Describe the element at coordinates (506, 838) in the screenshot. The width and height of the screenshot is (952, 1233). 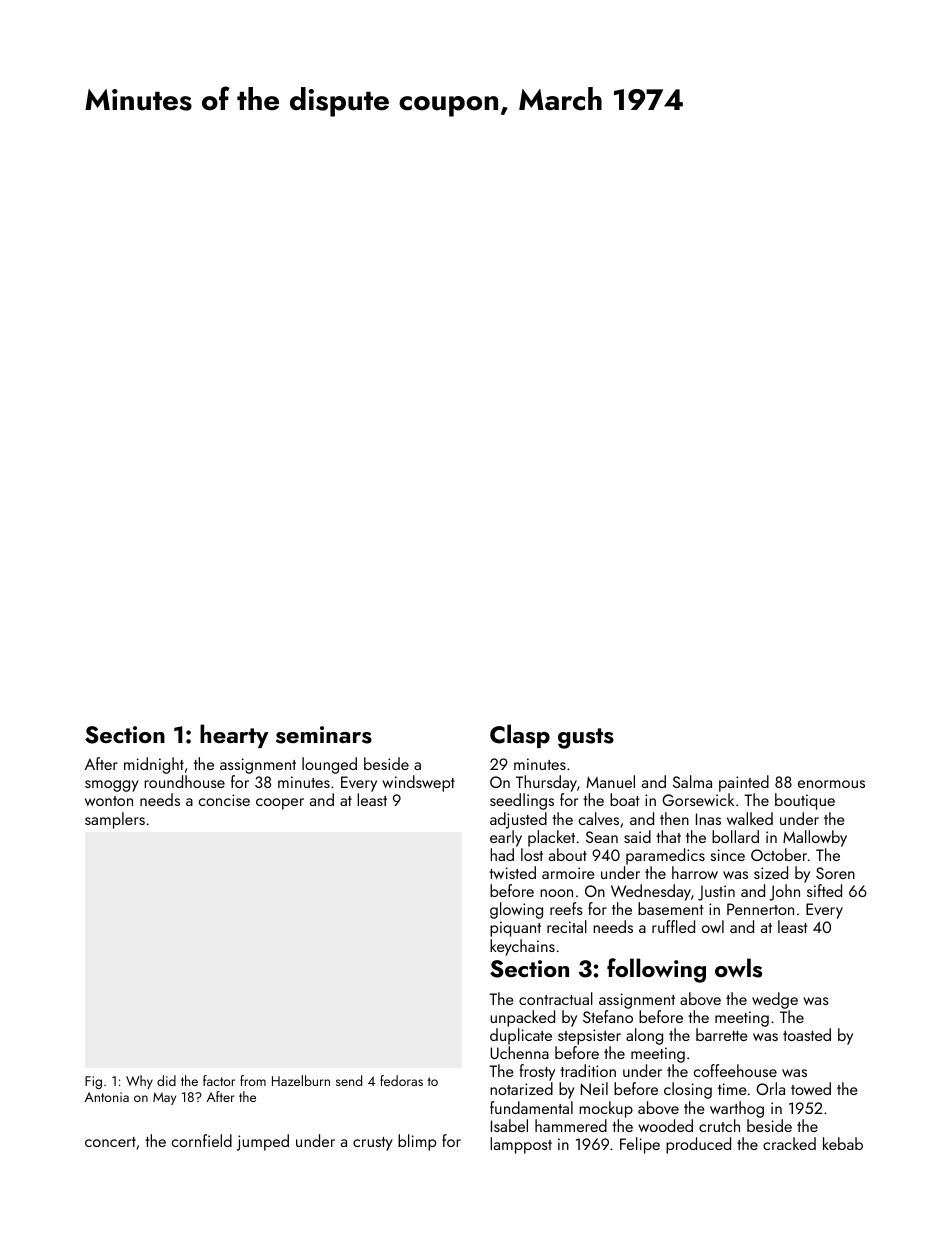
I see `early` at that location.
